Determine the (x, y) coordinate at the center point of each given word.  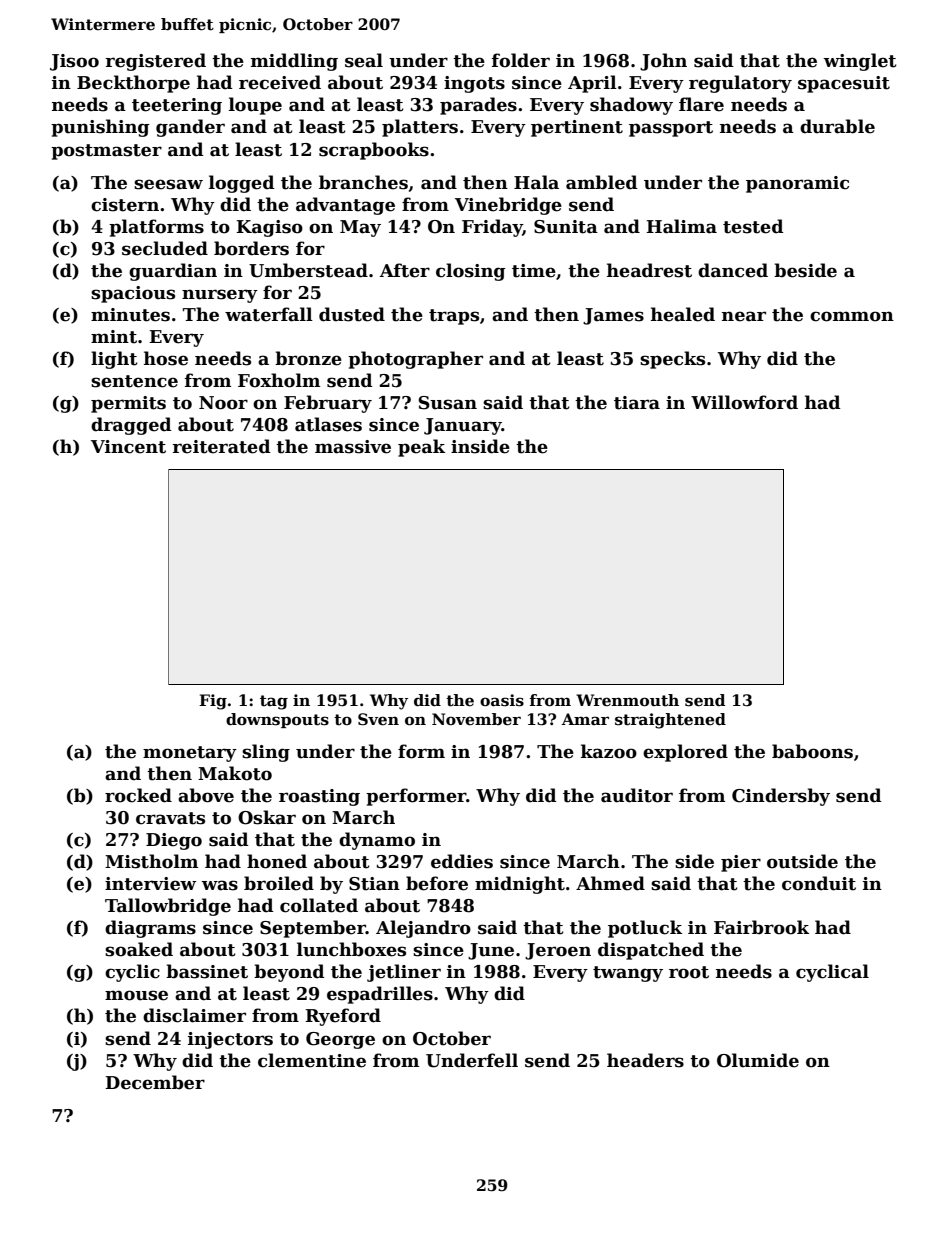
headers (645, 1060)
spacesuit (844, 84)
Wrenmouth (627, 700)
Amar (585, 719)
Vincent (128, 447)
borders (251, 248)
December (155, 1082)
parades (478, 106)
